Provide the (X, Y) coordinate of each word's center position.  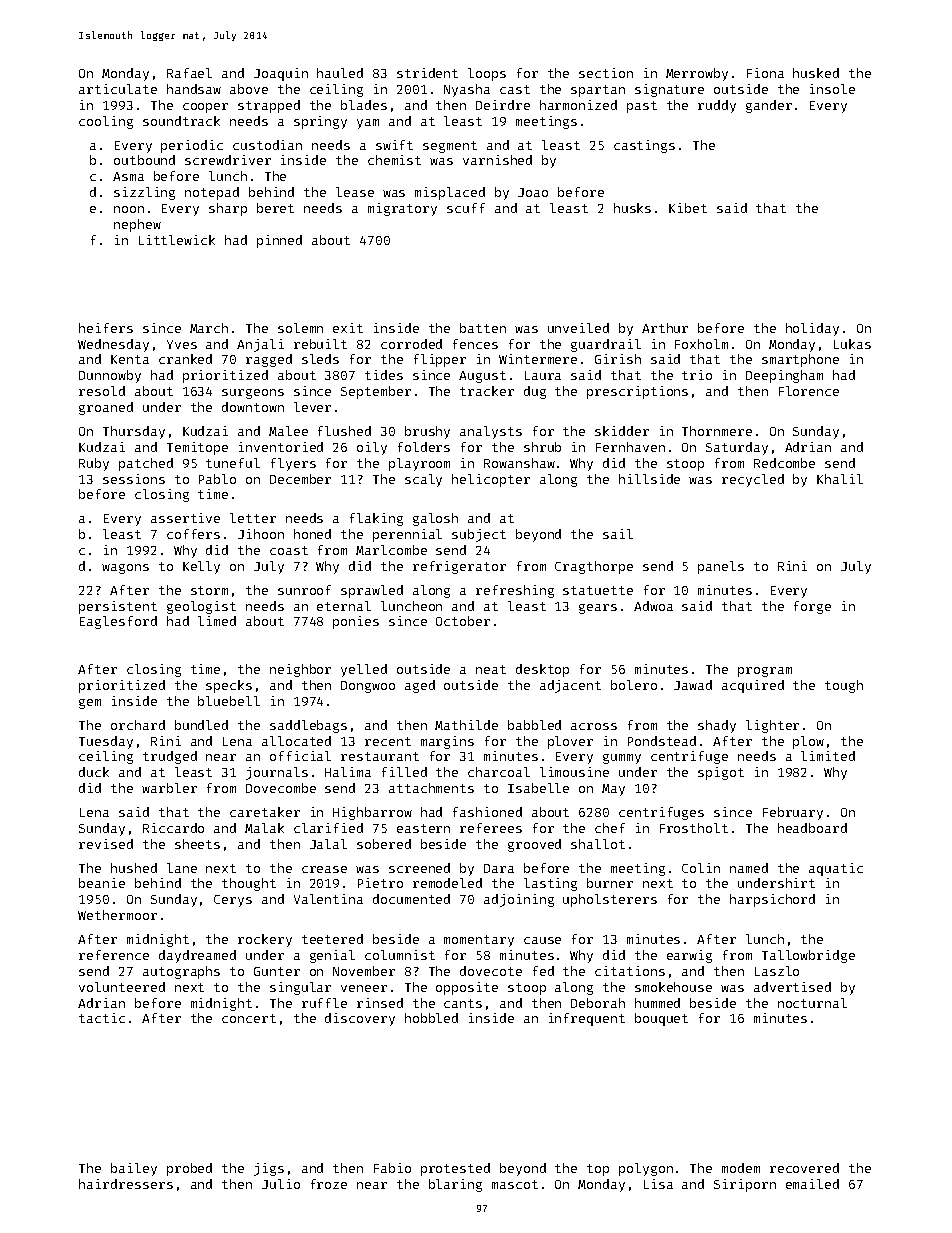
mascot (515, 1184)
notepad (212, 193)
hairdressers (126, 1184)
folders (424, 447)
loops (487, 74)
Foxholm (701, 344)
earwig (689, 956)
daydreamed (197, 956)
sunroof (304, 590)
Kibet (688, 208)
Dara (499, 868)
